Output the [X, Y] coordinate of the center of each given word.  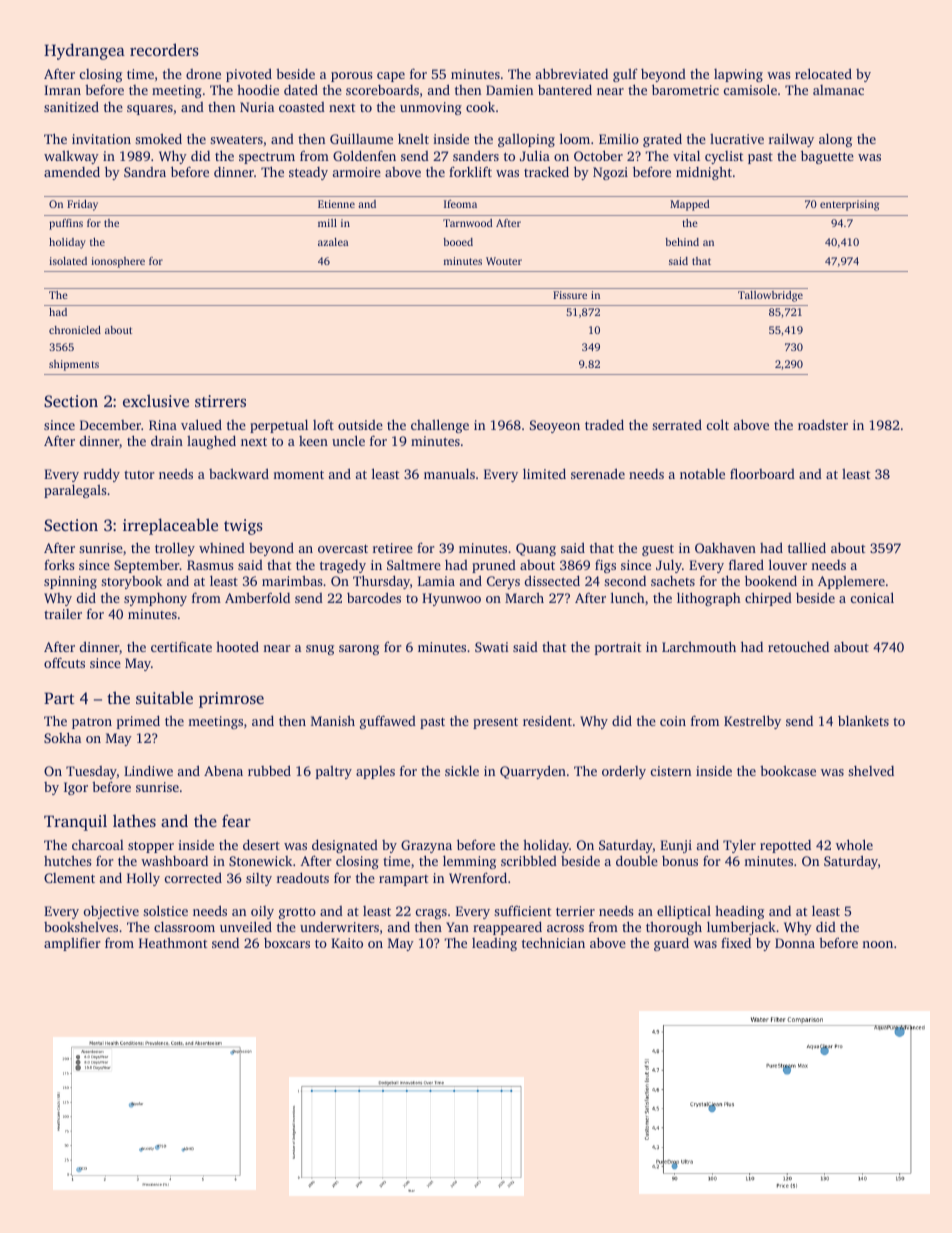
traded [604, 424]
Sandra [145, 172]
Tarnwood [468, 223]
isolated [68, 261]
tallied [807, 547]
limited [544, 473]
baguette [827, 157]
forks [59, 564]
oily [262, 912]
